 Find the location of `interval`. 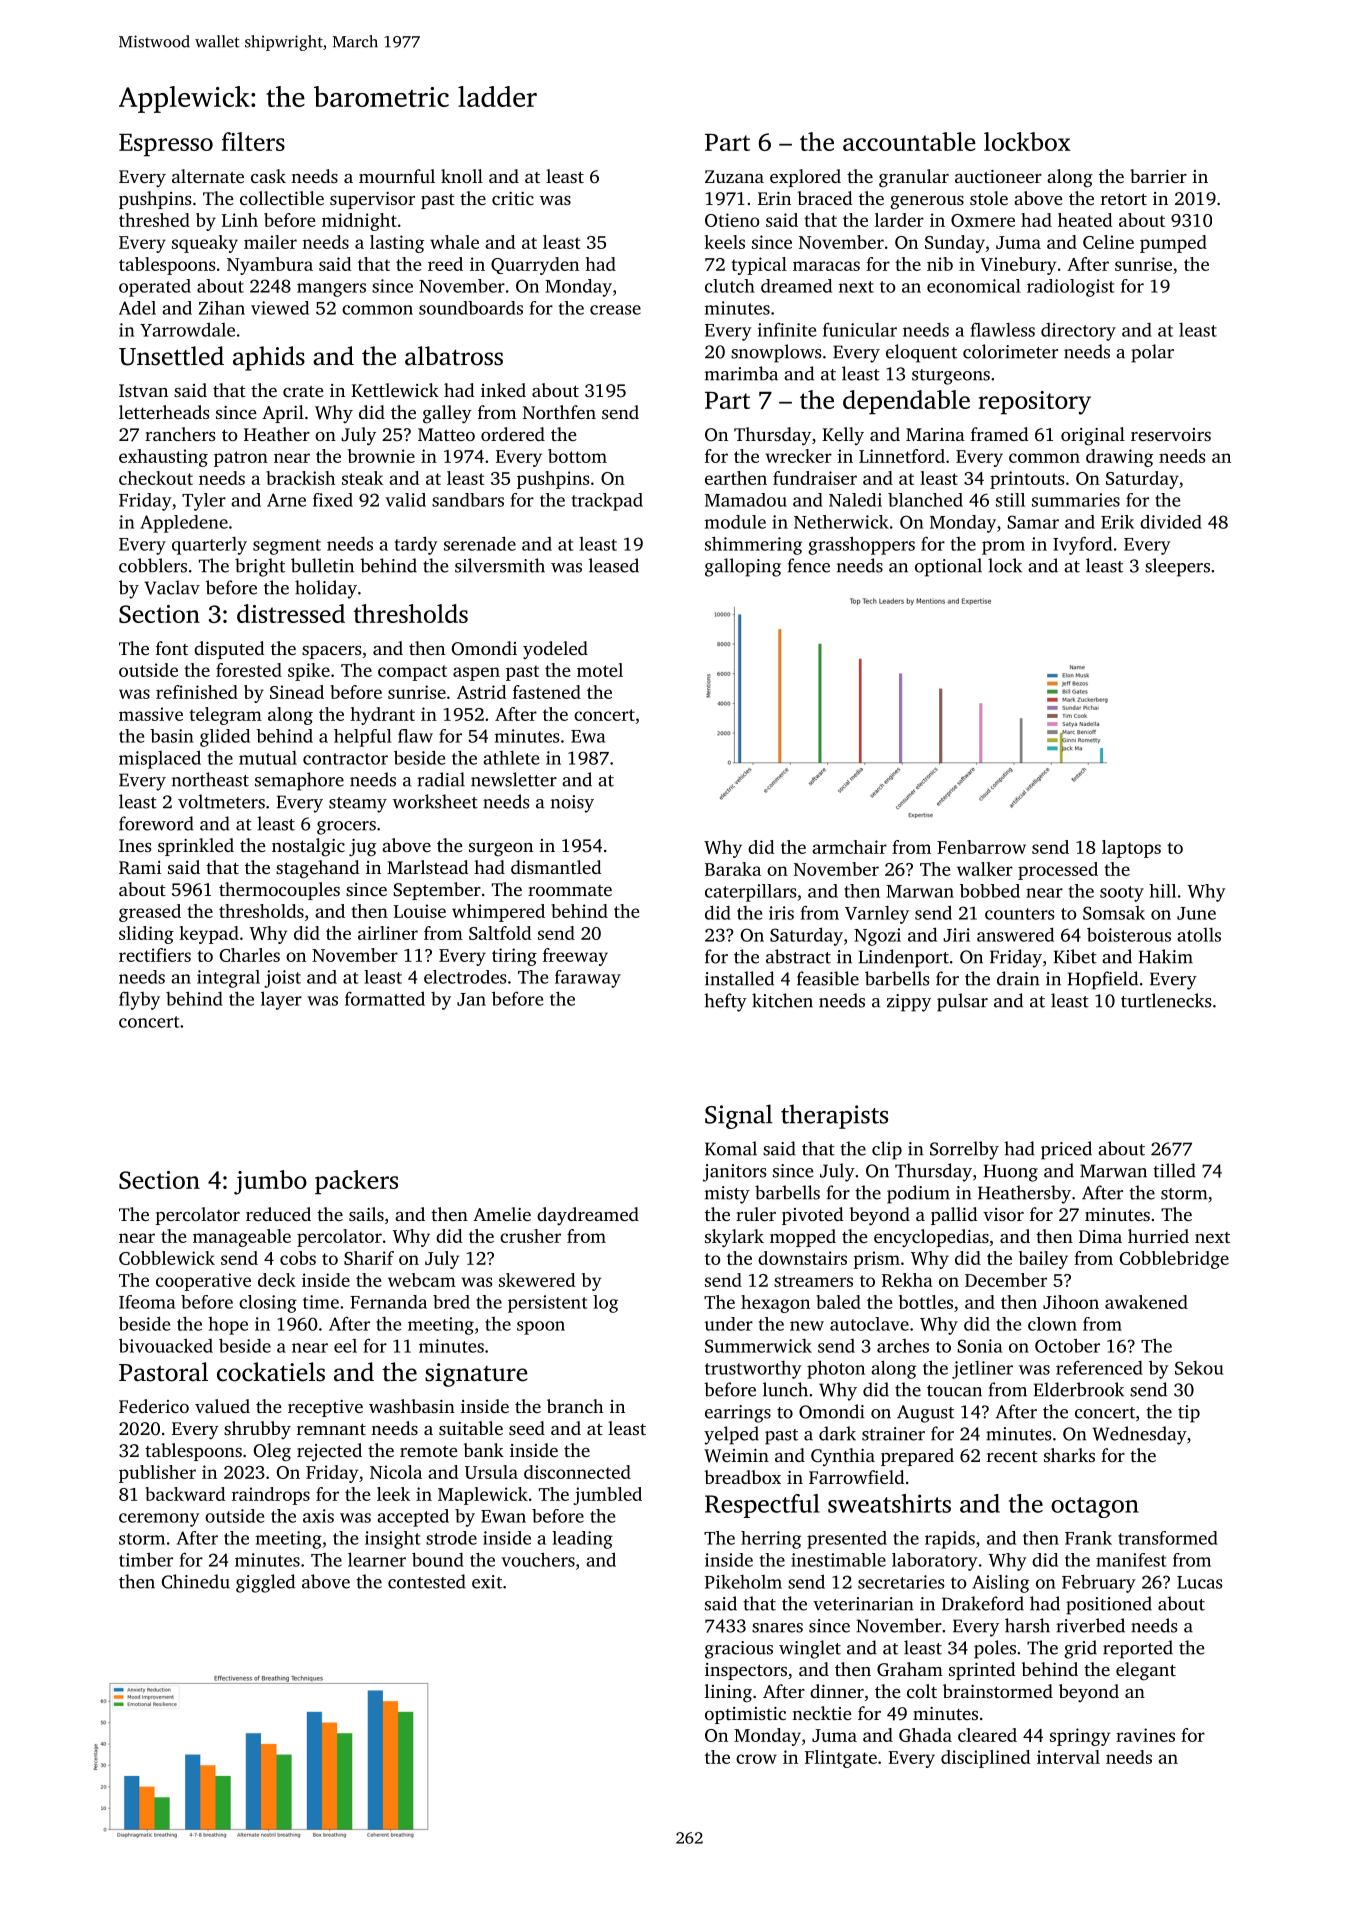

interval is located at coordinates (1068, 1757).
